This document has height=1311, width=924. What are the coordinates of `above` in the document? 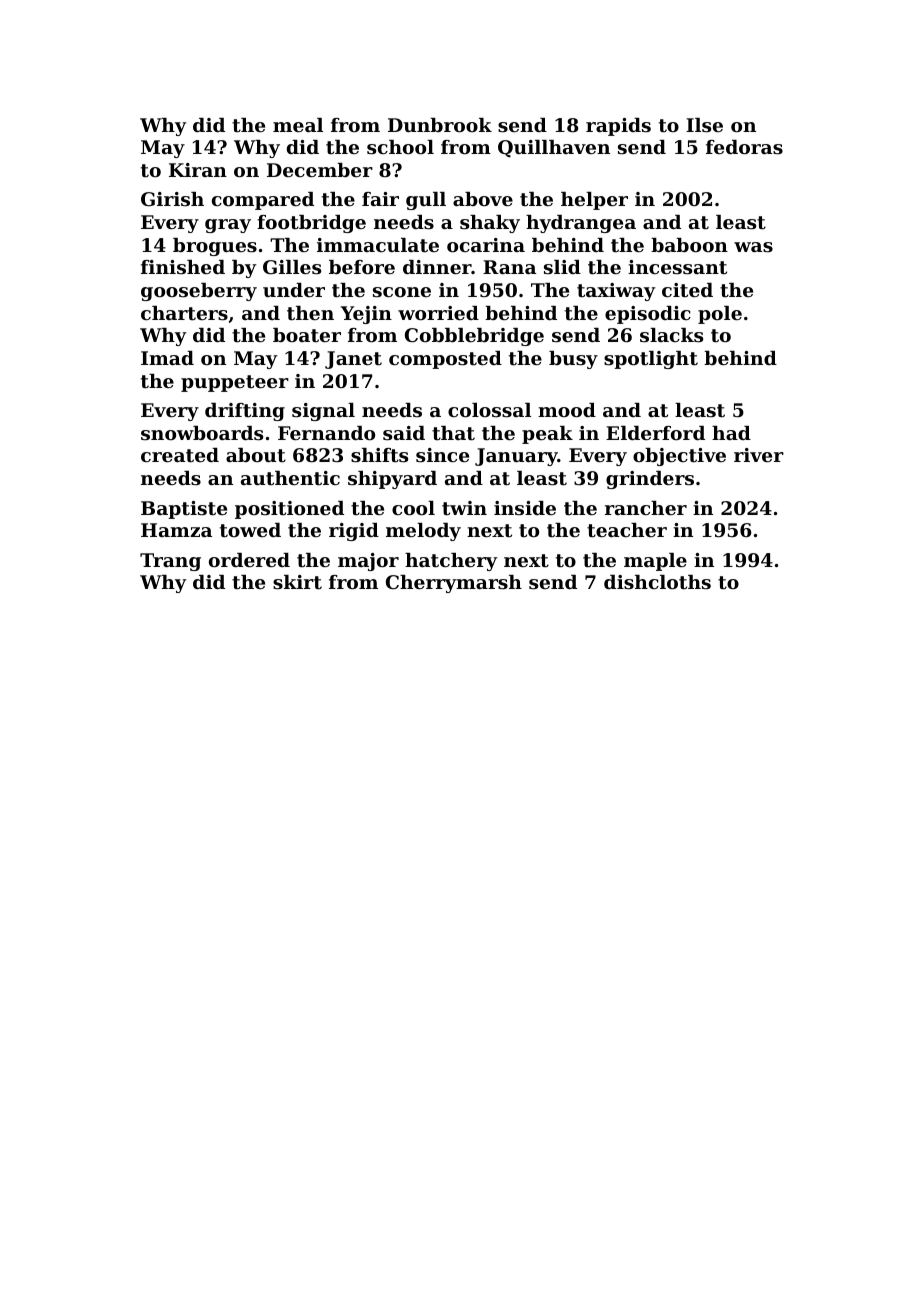 It's located at (483, 199).
